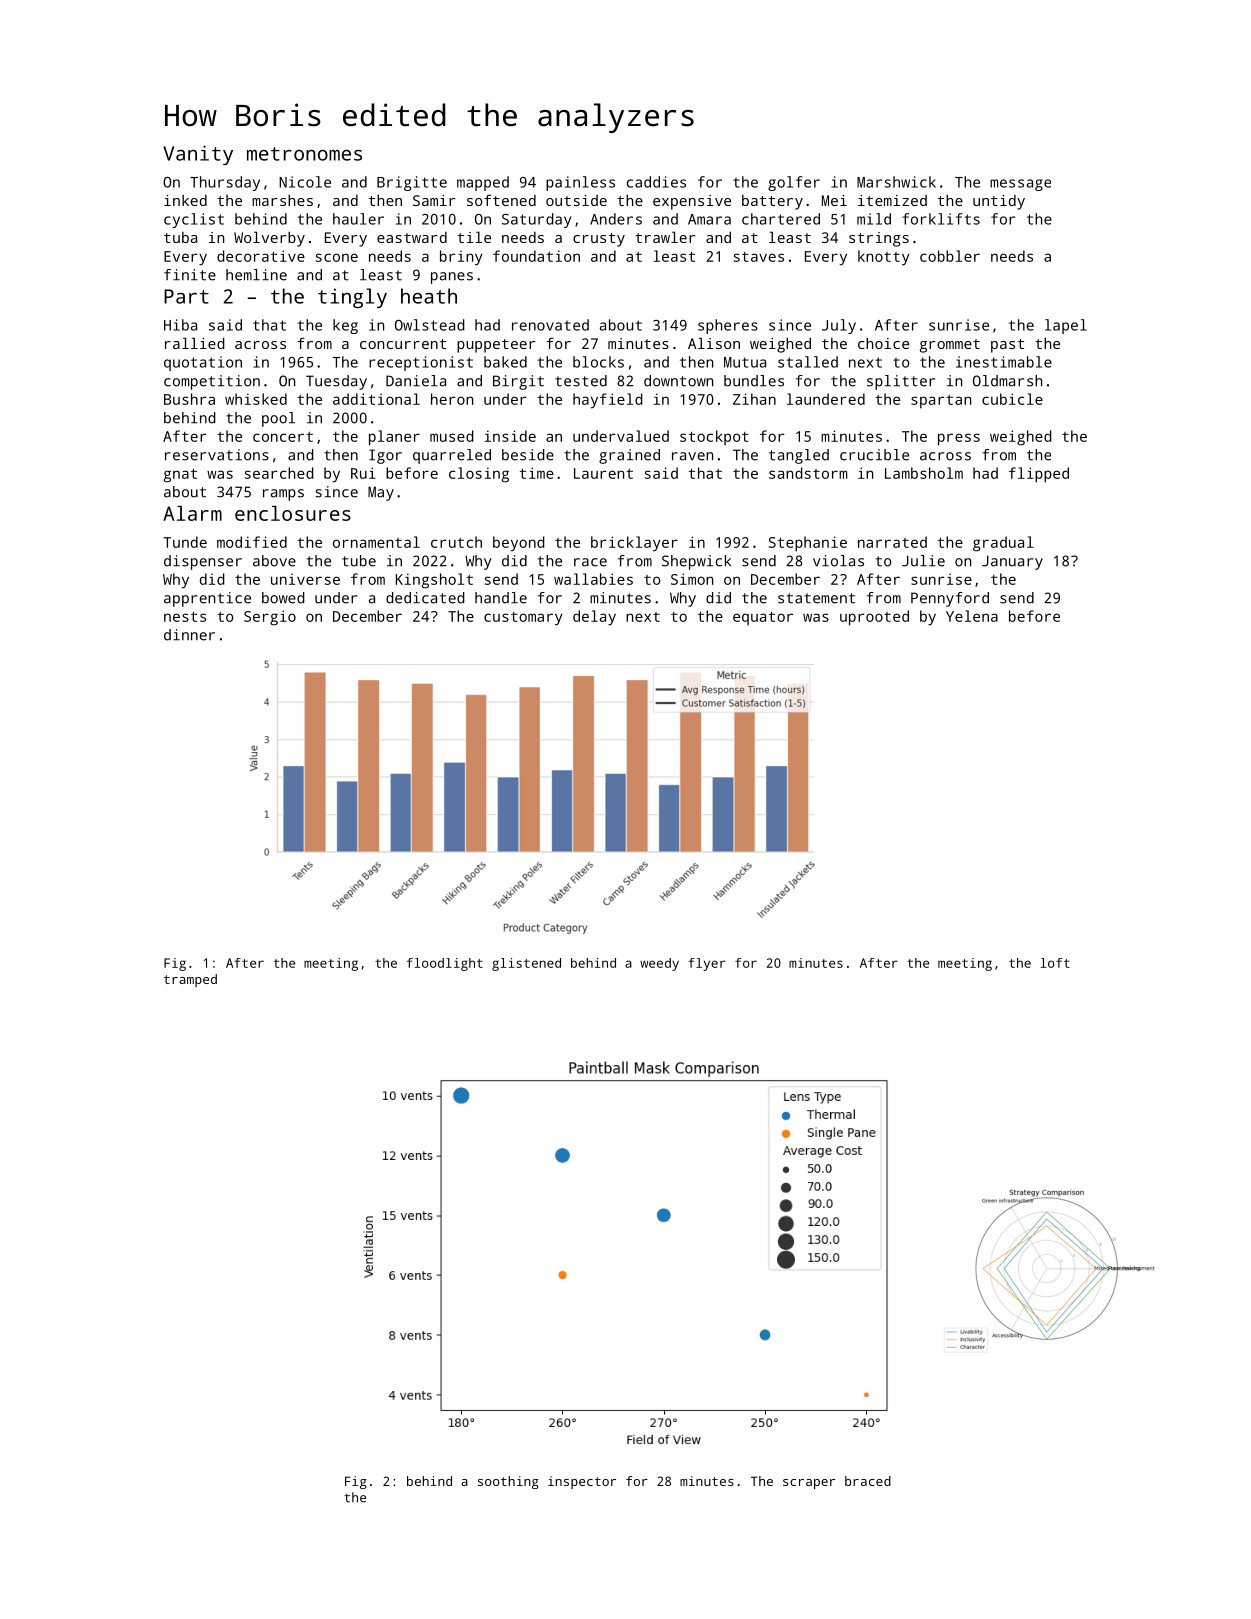 The image size is (1251, 1619). I want to click on Yelena, so click(972, 616).
